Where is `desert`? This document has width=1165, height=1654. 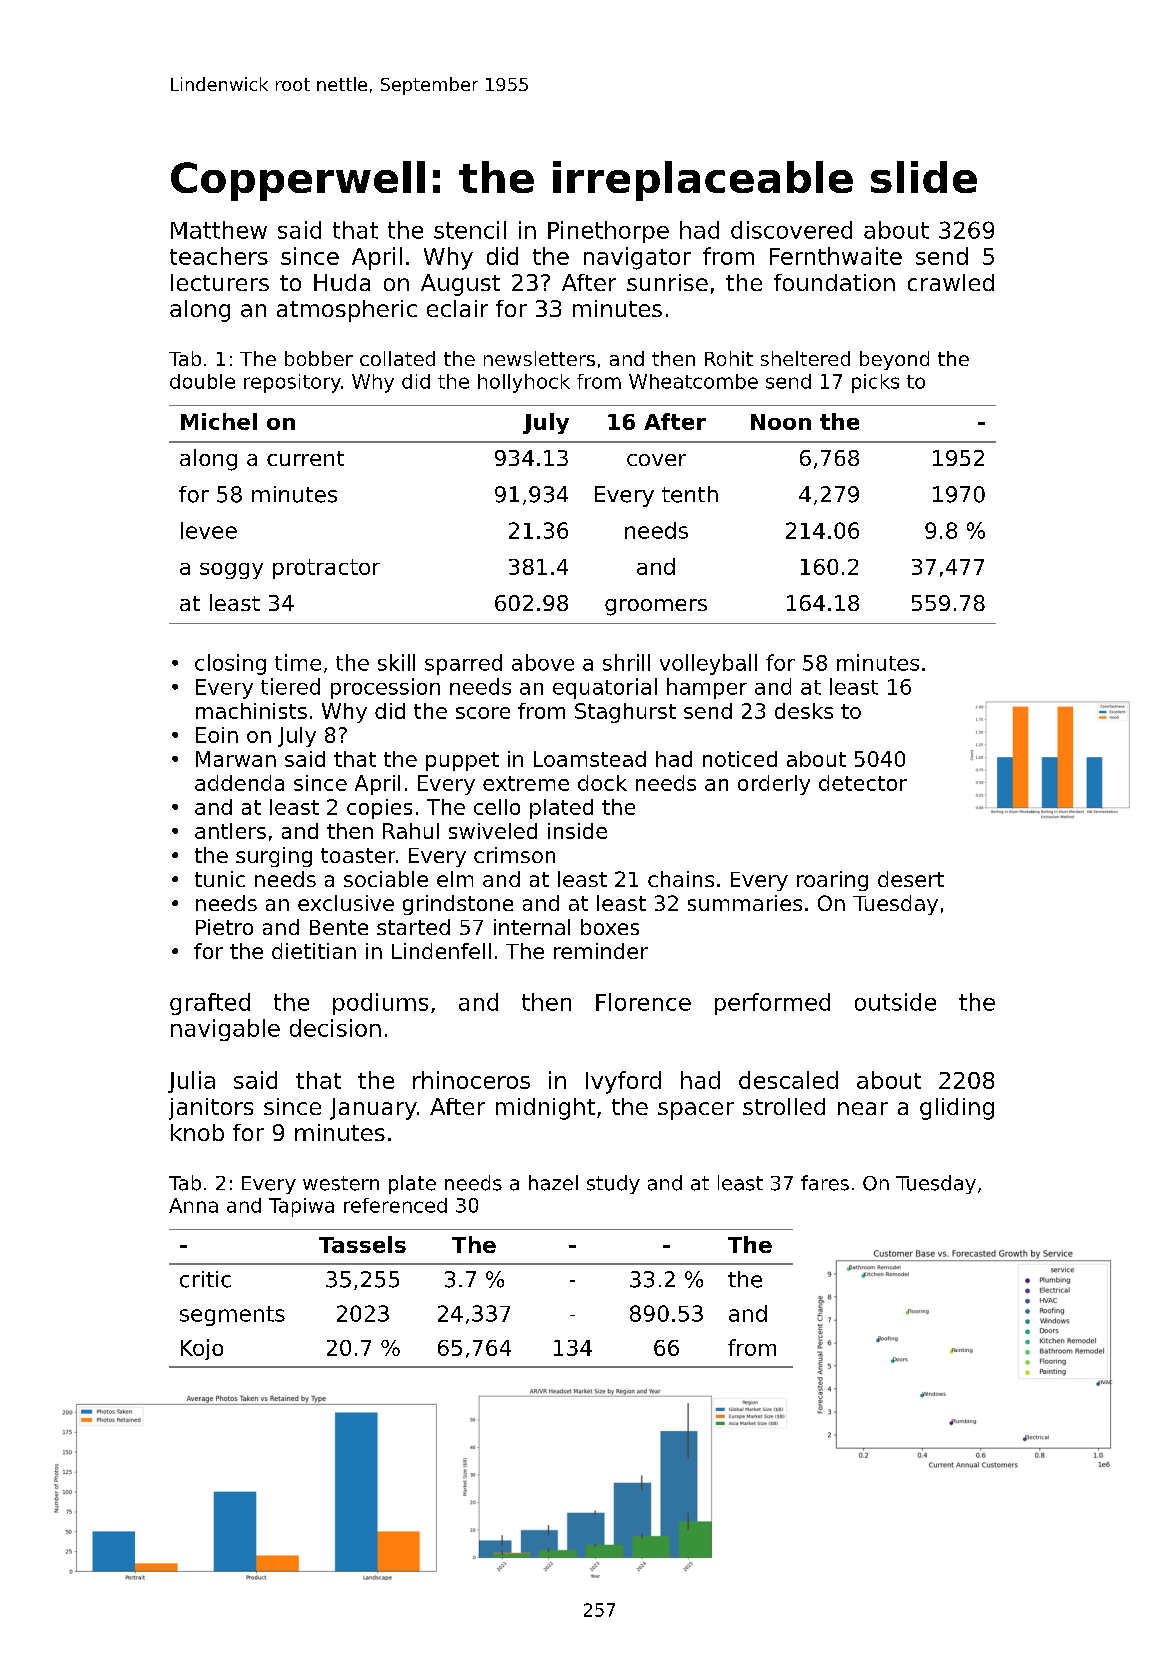
desert is located at coordinates (911, 879).
